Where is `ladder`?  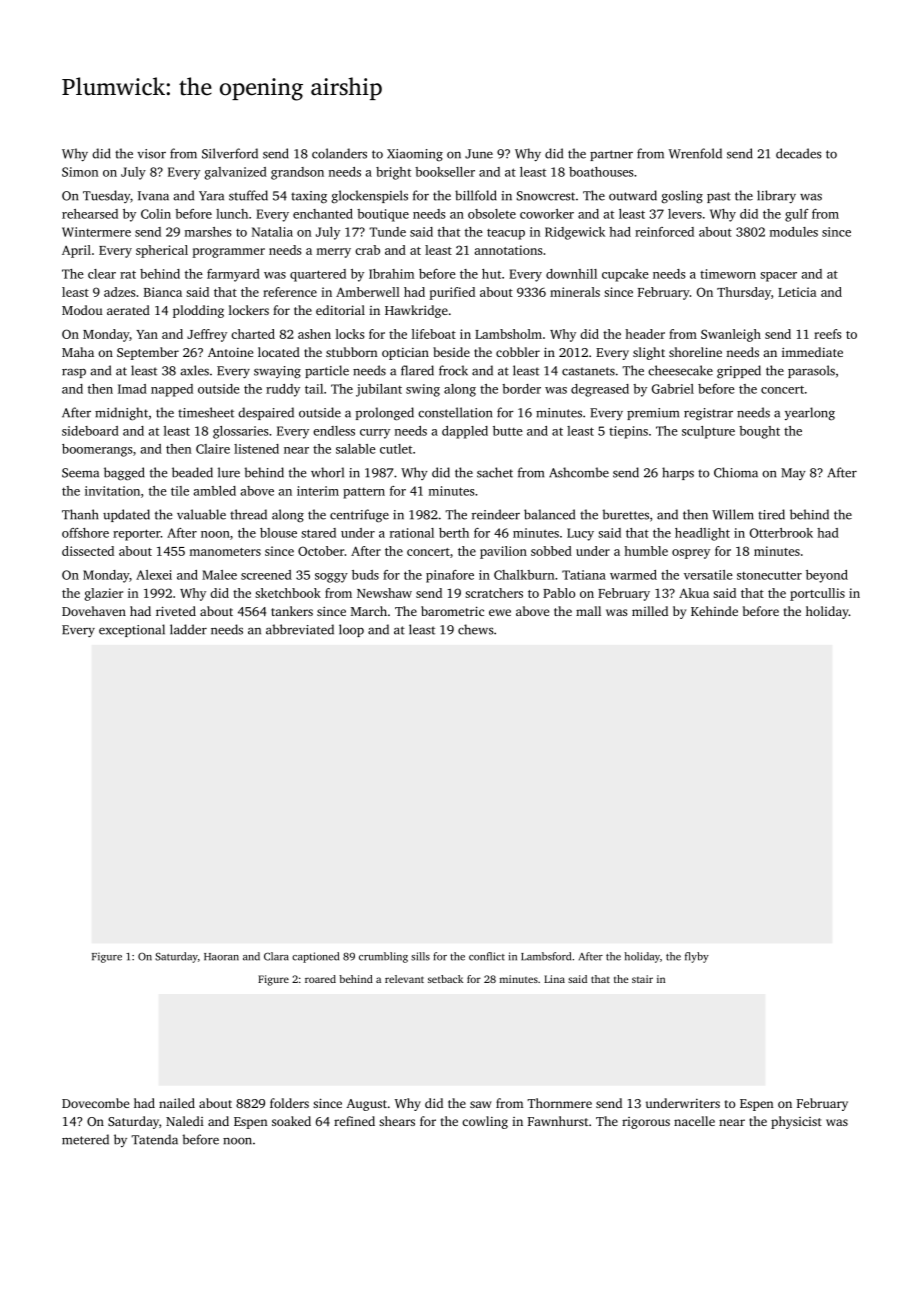 ladder is located at coordinates (188, 629).
